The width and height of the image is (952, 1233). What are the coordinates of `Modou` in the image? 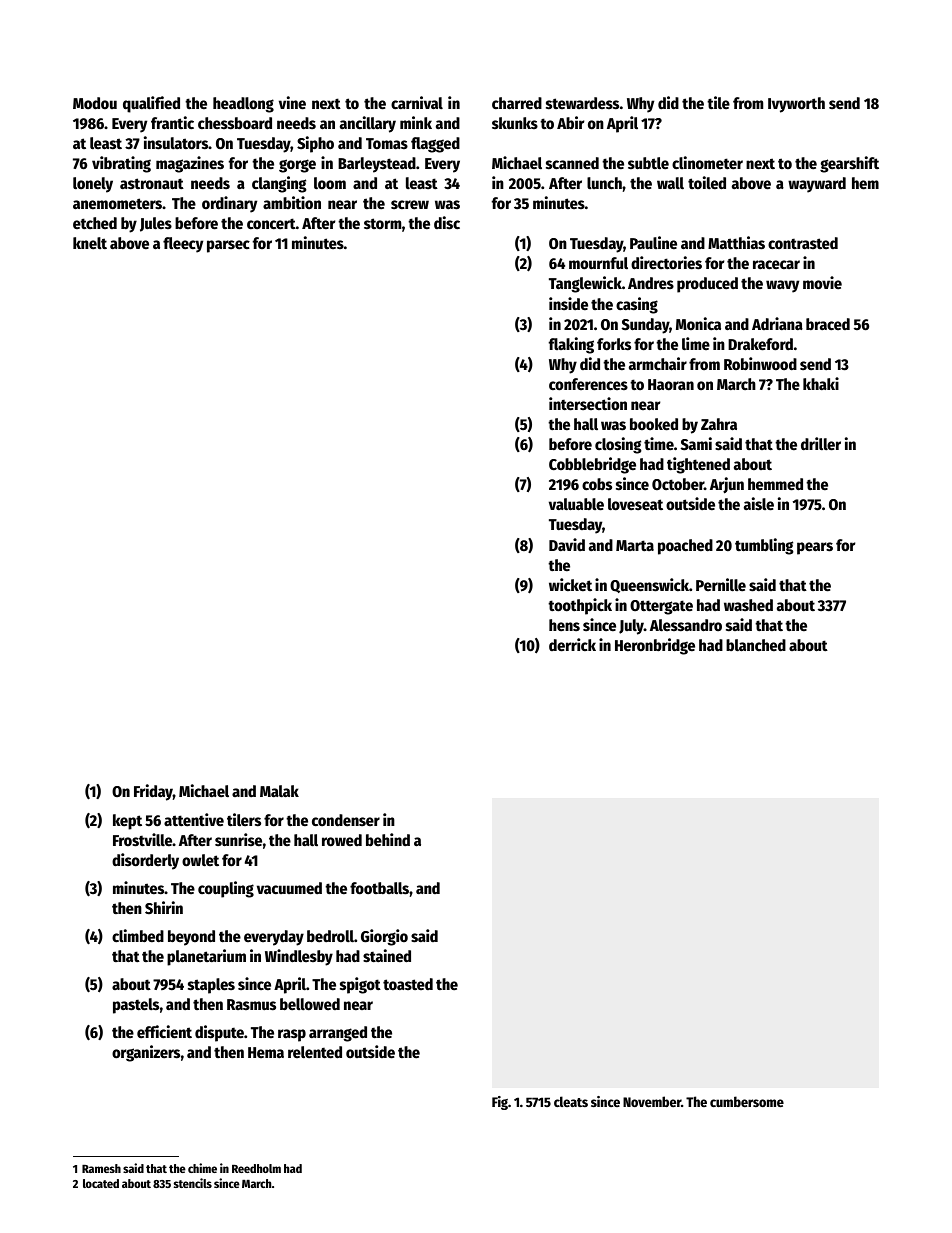 It's located at (95, 103).
